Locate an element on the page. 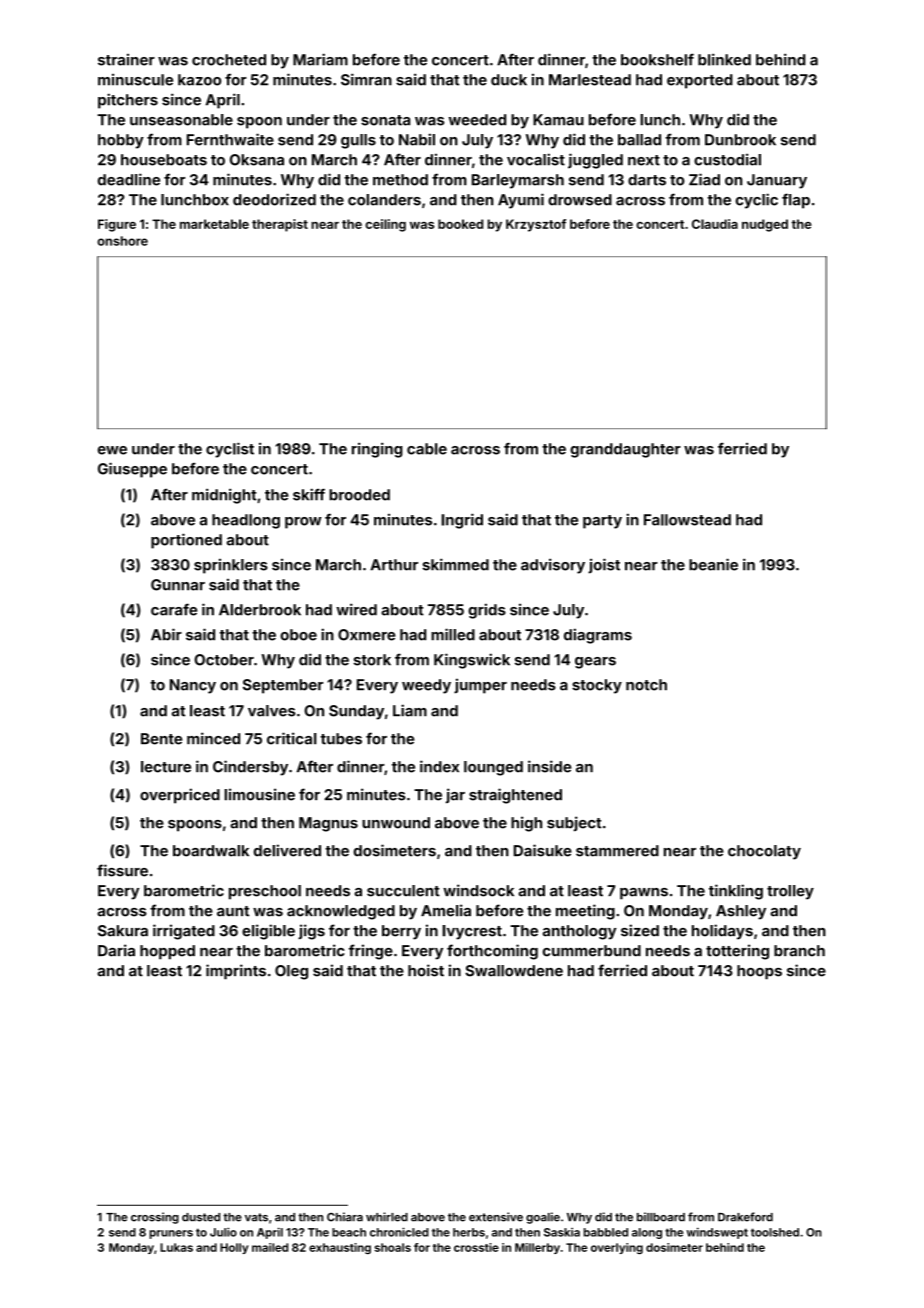 This page has width=924, height=1308. strainer is located at coordinates (126, 60).
